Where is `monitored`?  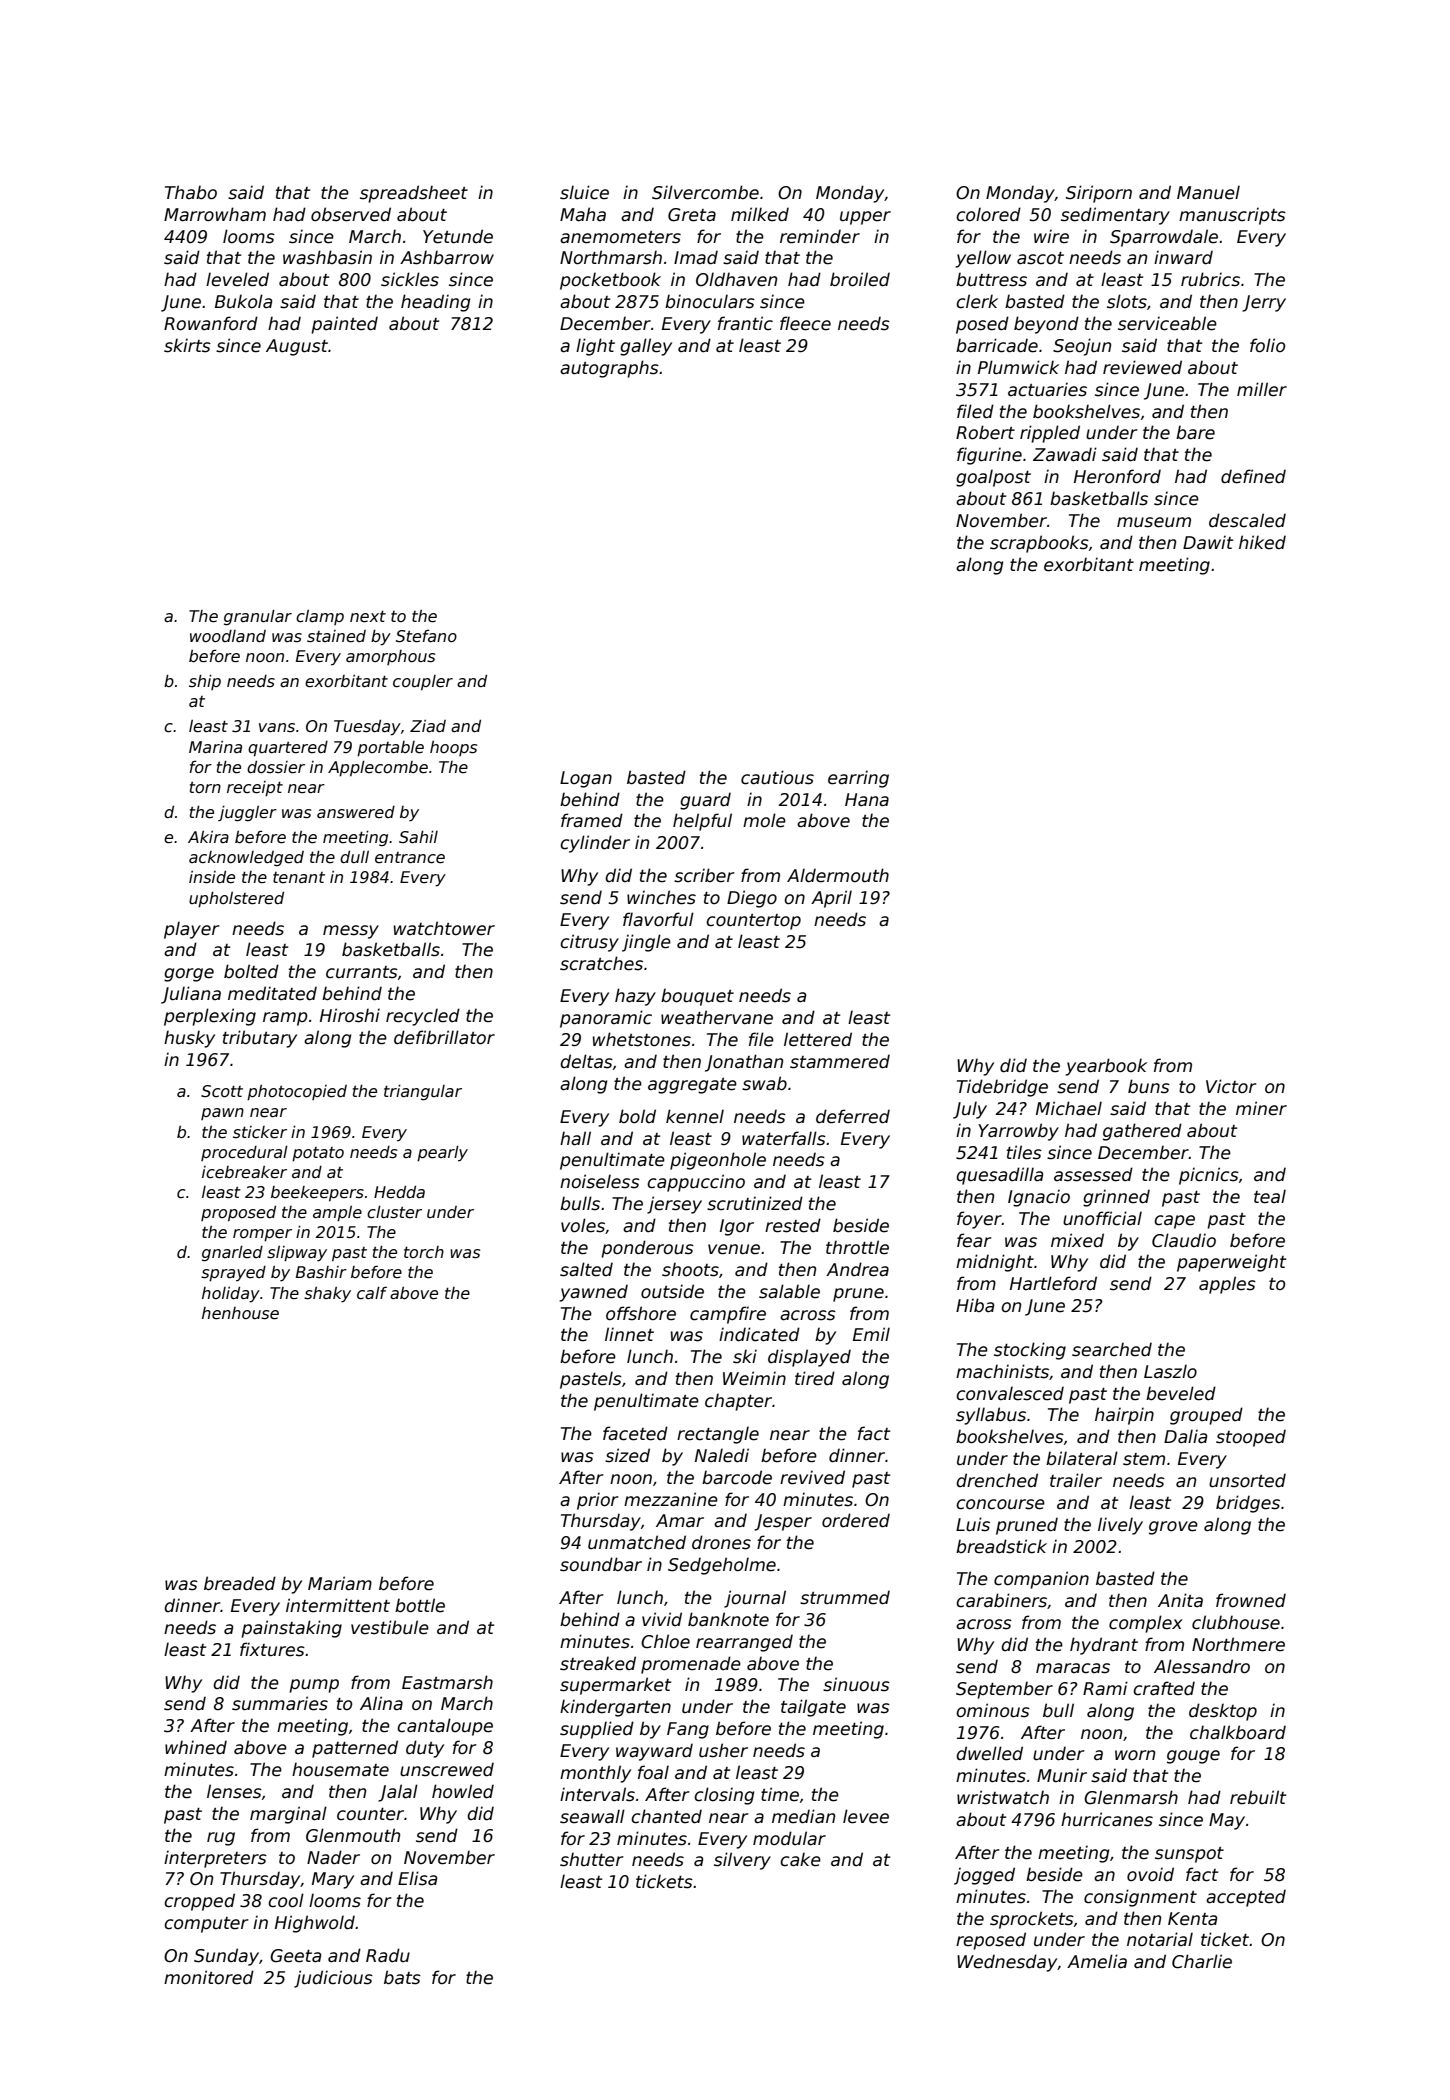
monitored is located at coordinates (209, 1977).
